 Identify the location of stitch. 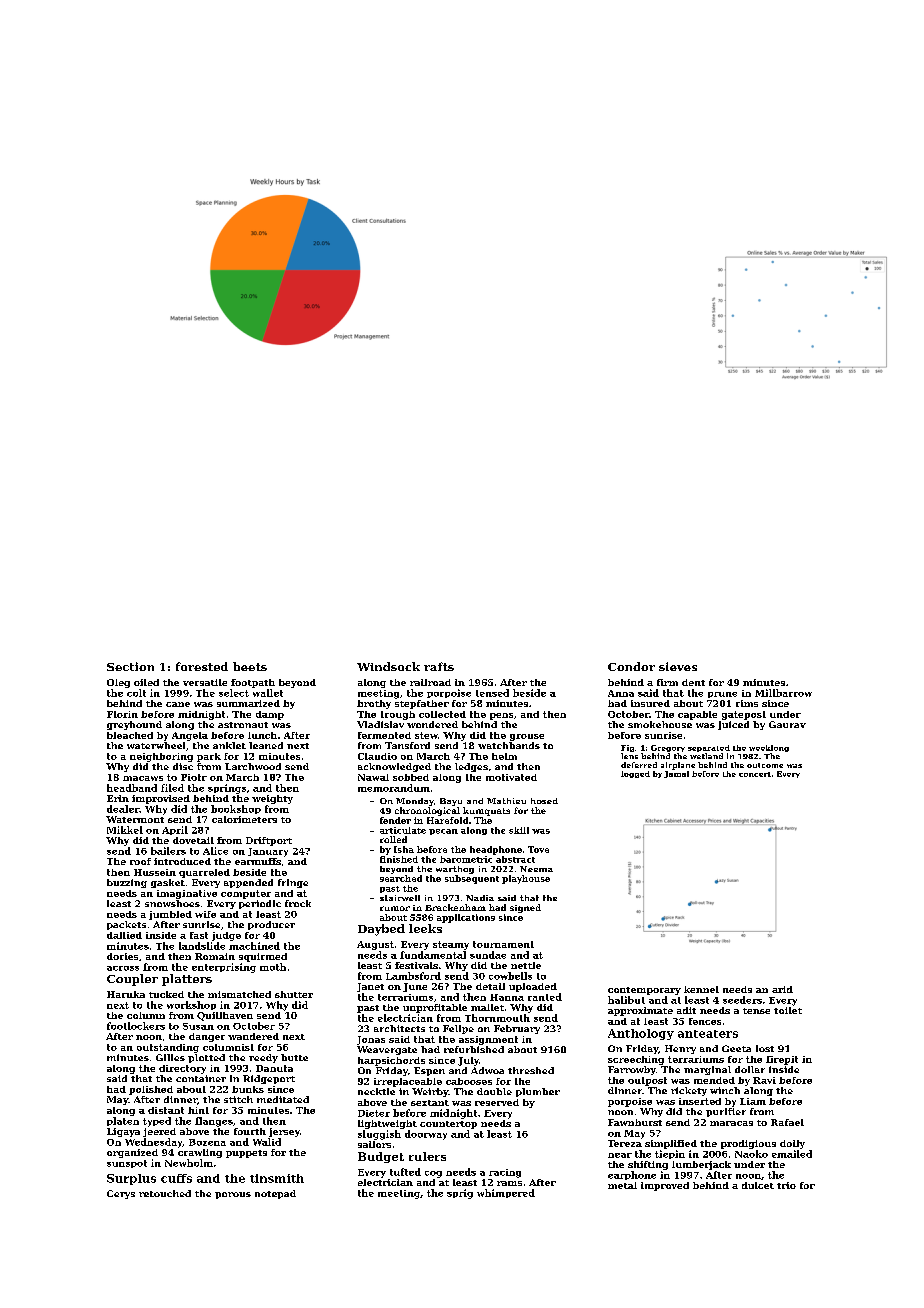
(238, 1099).
